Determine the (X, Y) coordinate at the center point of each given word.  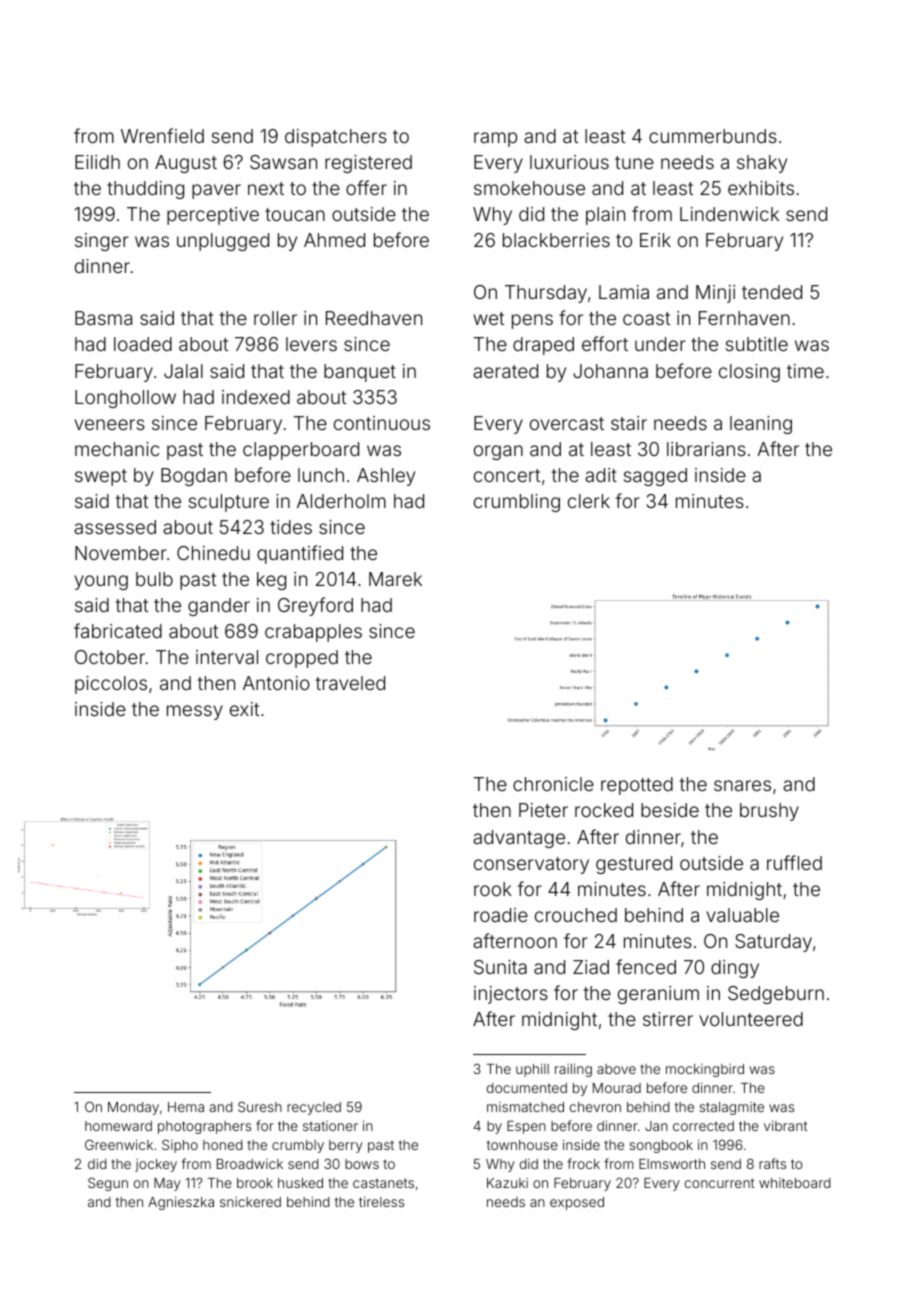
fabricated (118, 630)
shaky (762, 164)
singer (102, 242)
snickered (250, 1202)
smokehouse (529, 188)
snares (742, 785)
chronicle (553, 784)
